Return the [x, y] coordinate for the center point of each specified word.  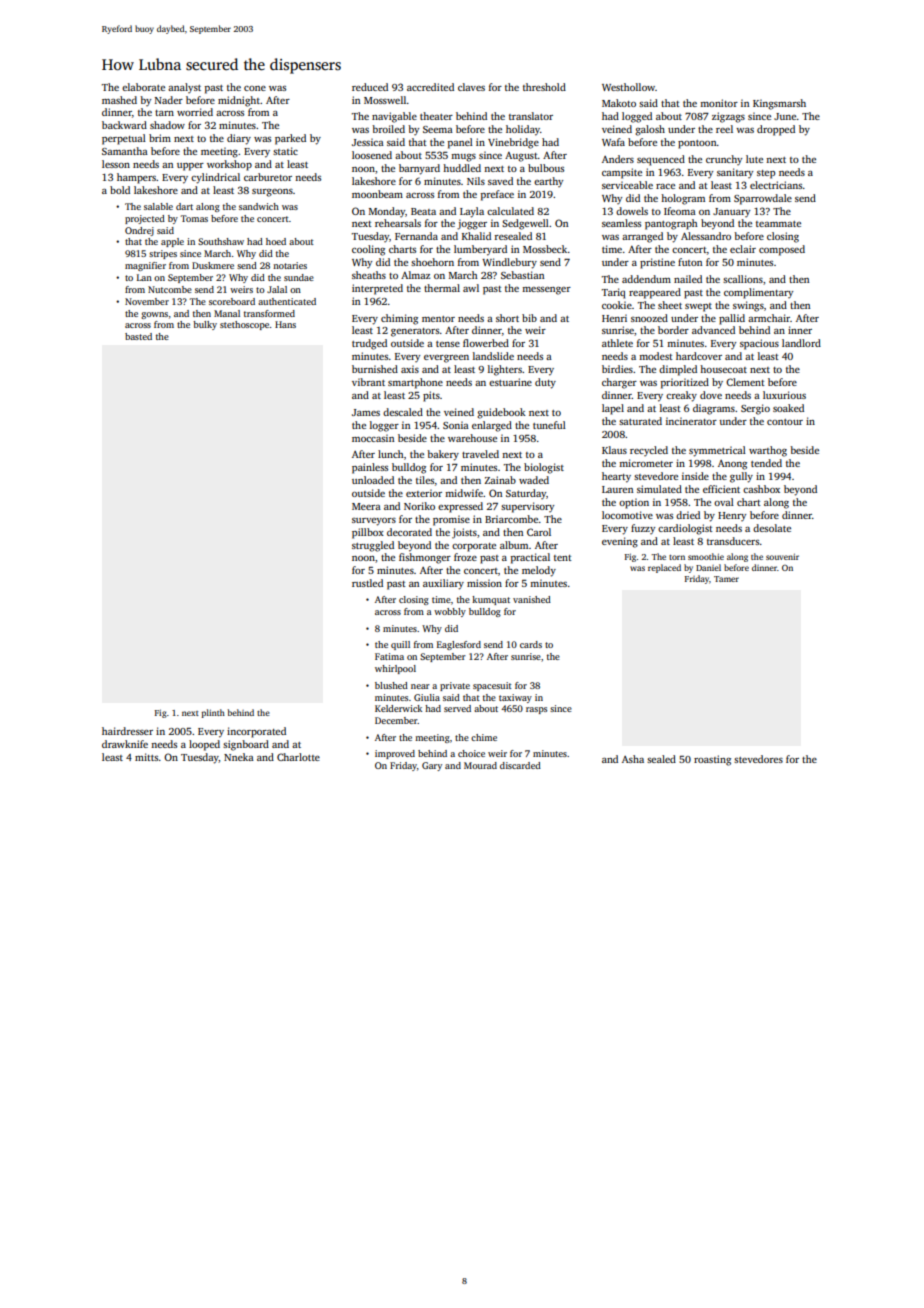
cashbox [761, 489]
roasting [712, 760]
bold [120, 190]
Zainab [500, 480]
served [457, 708]
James [366, 412]
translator [531, 116]
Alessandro [706, 236]
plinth [213, 713]
